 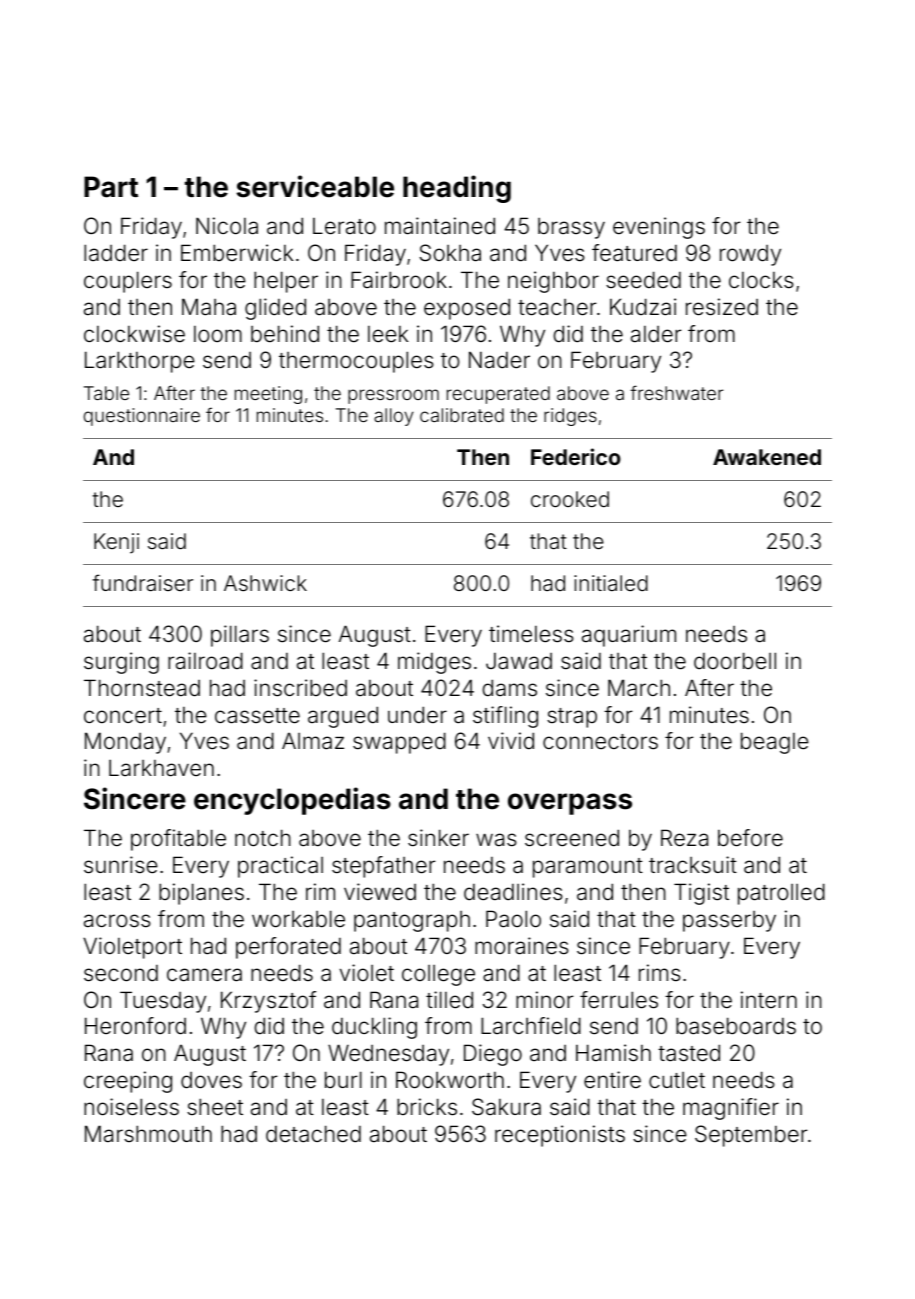 What do you see at coordinates (394, 417) in the screenshot?
I see `alloy` at bounding box center [394, 417].
